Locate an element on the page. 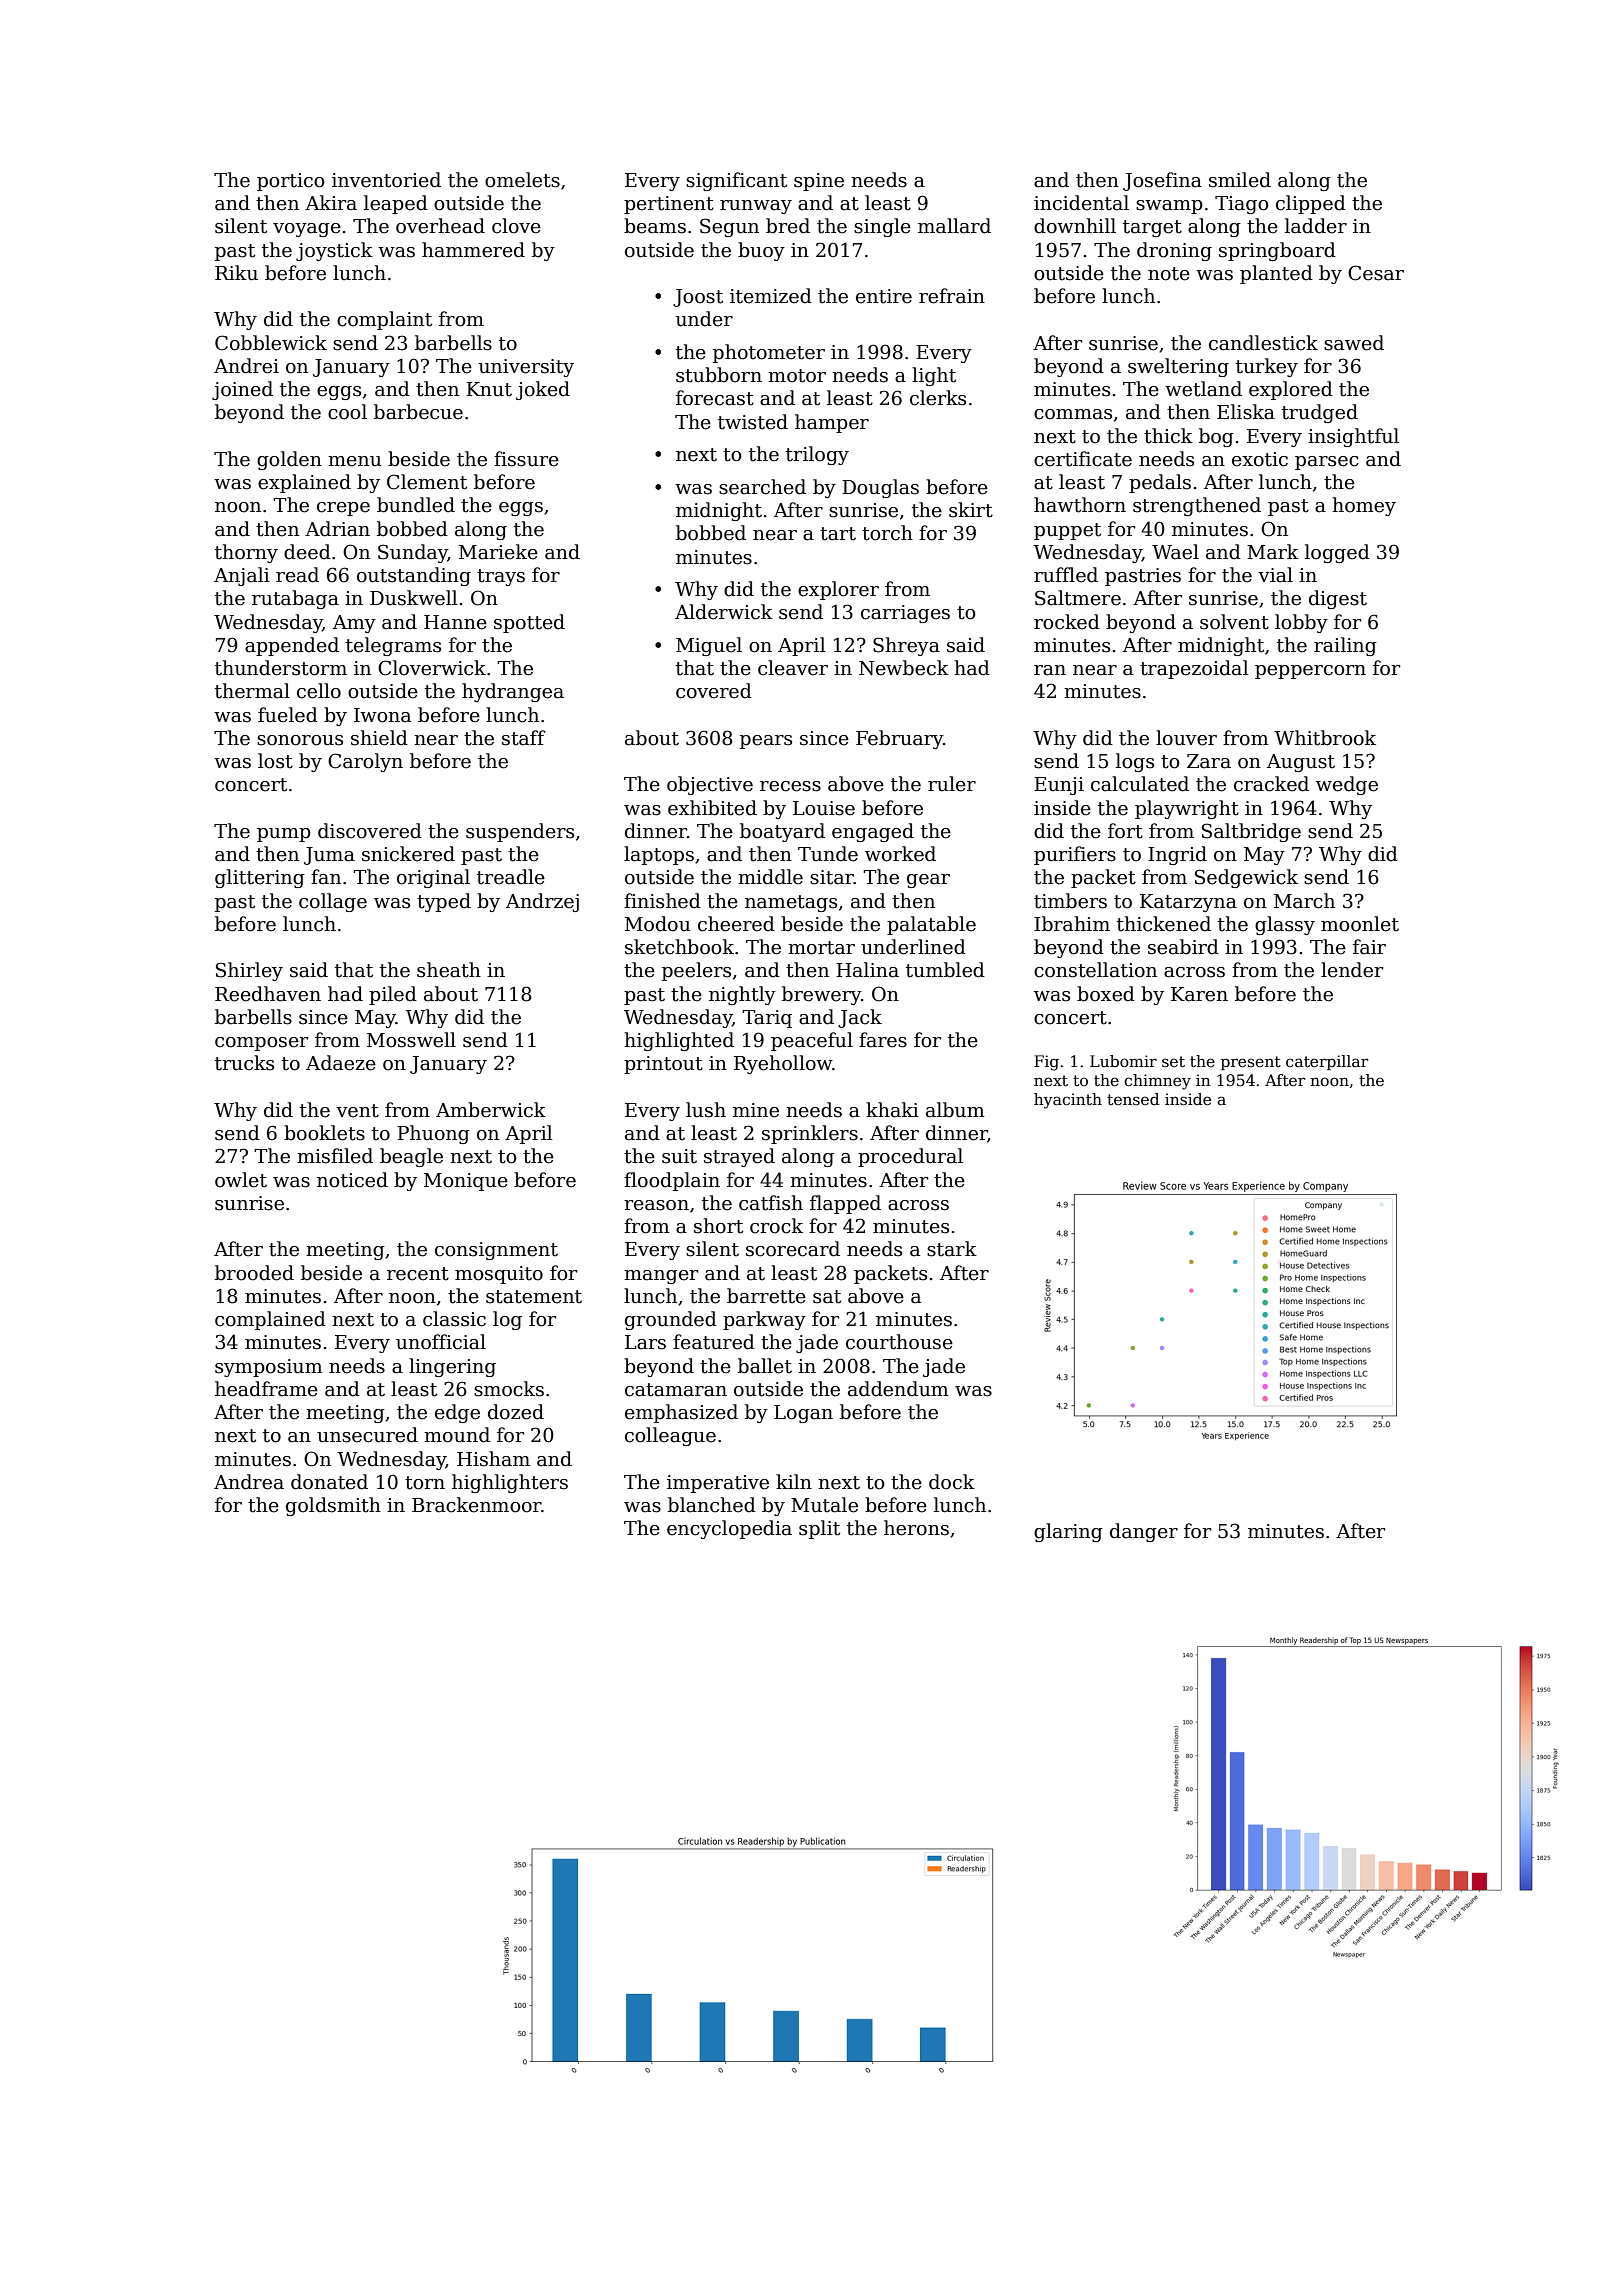 The height and width of the page is (2292, 1620). catfish is located at coordinates (771, 1203).
